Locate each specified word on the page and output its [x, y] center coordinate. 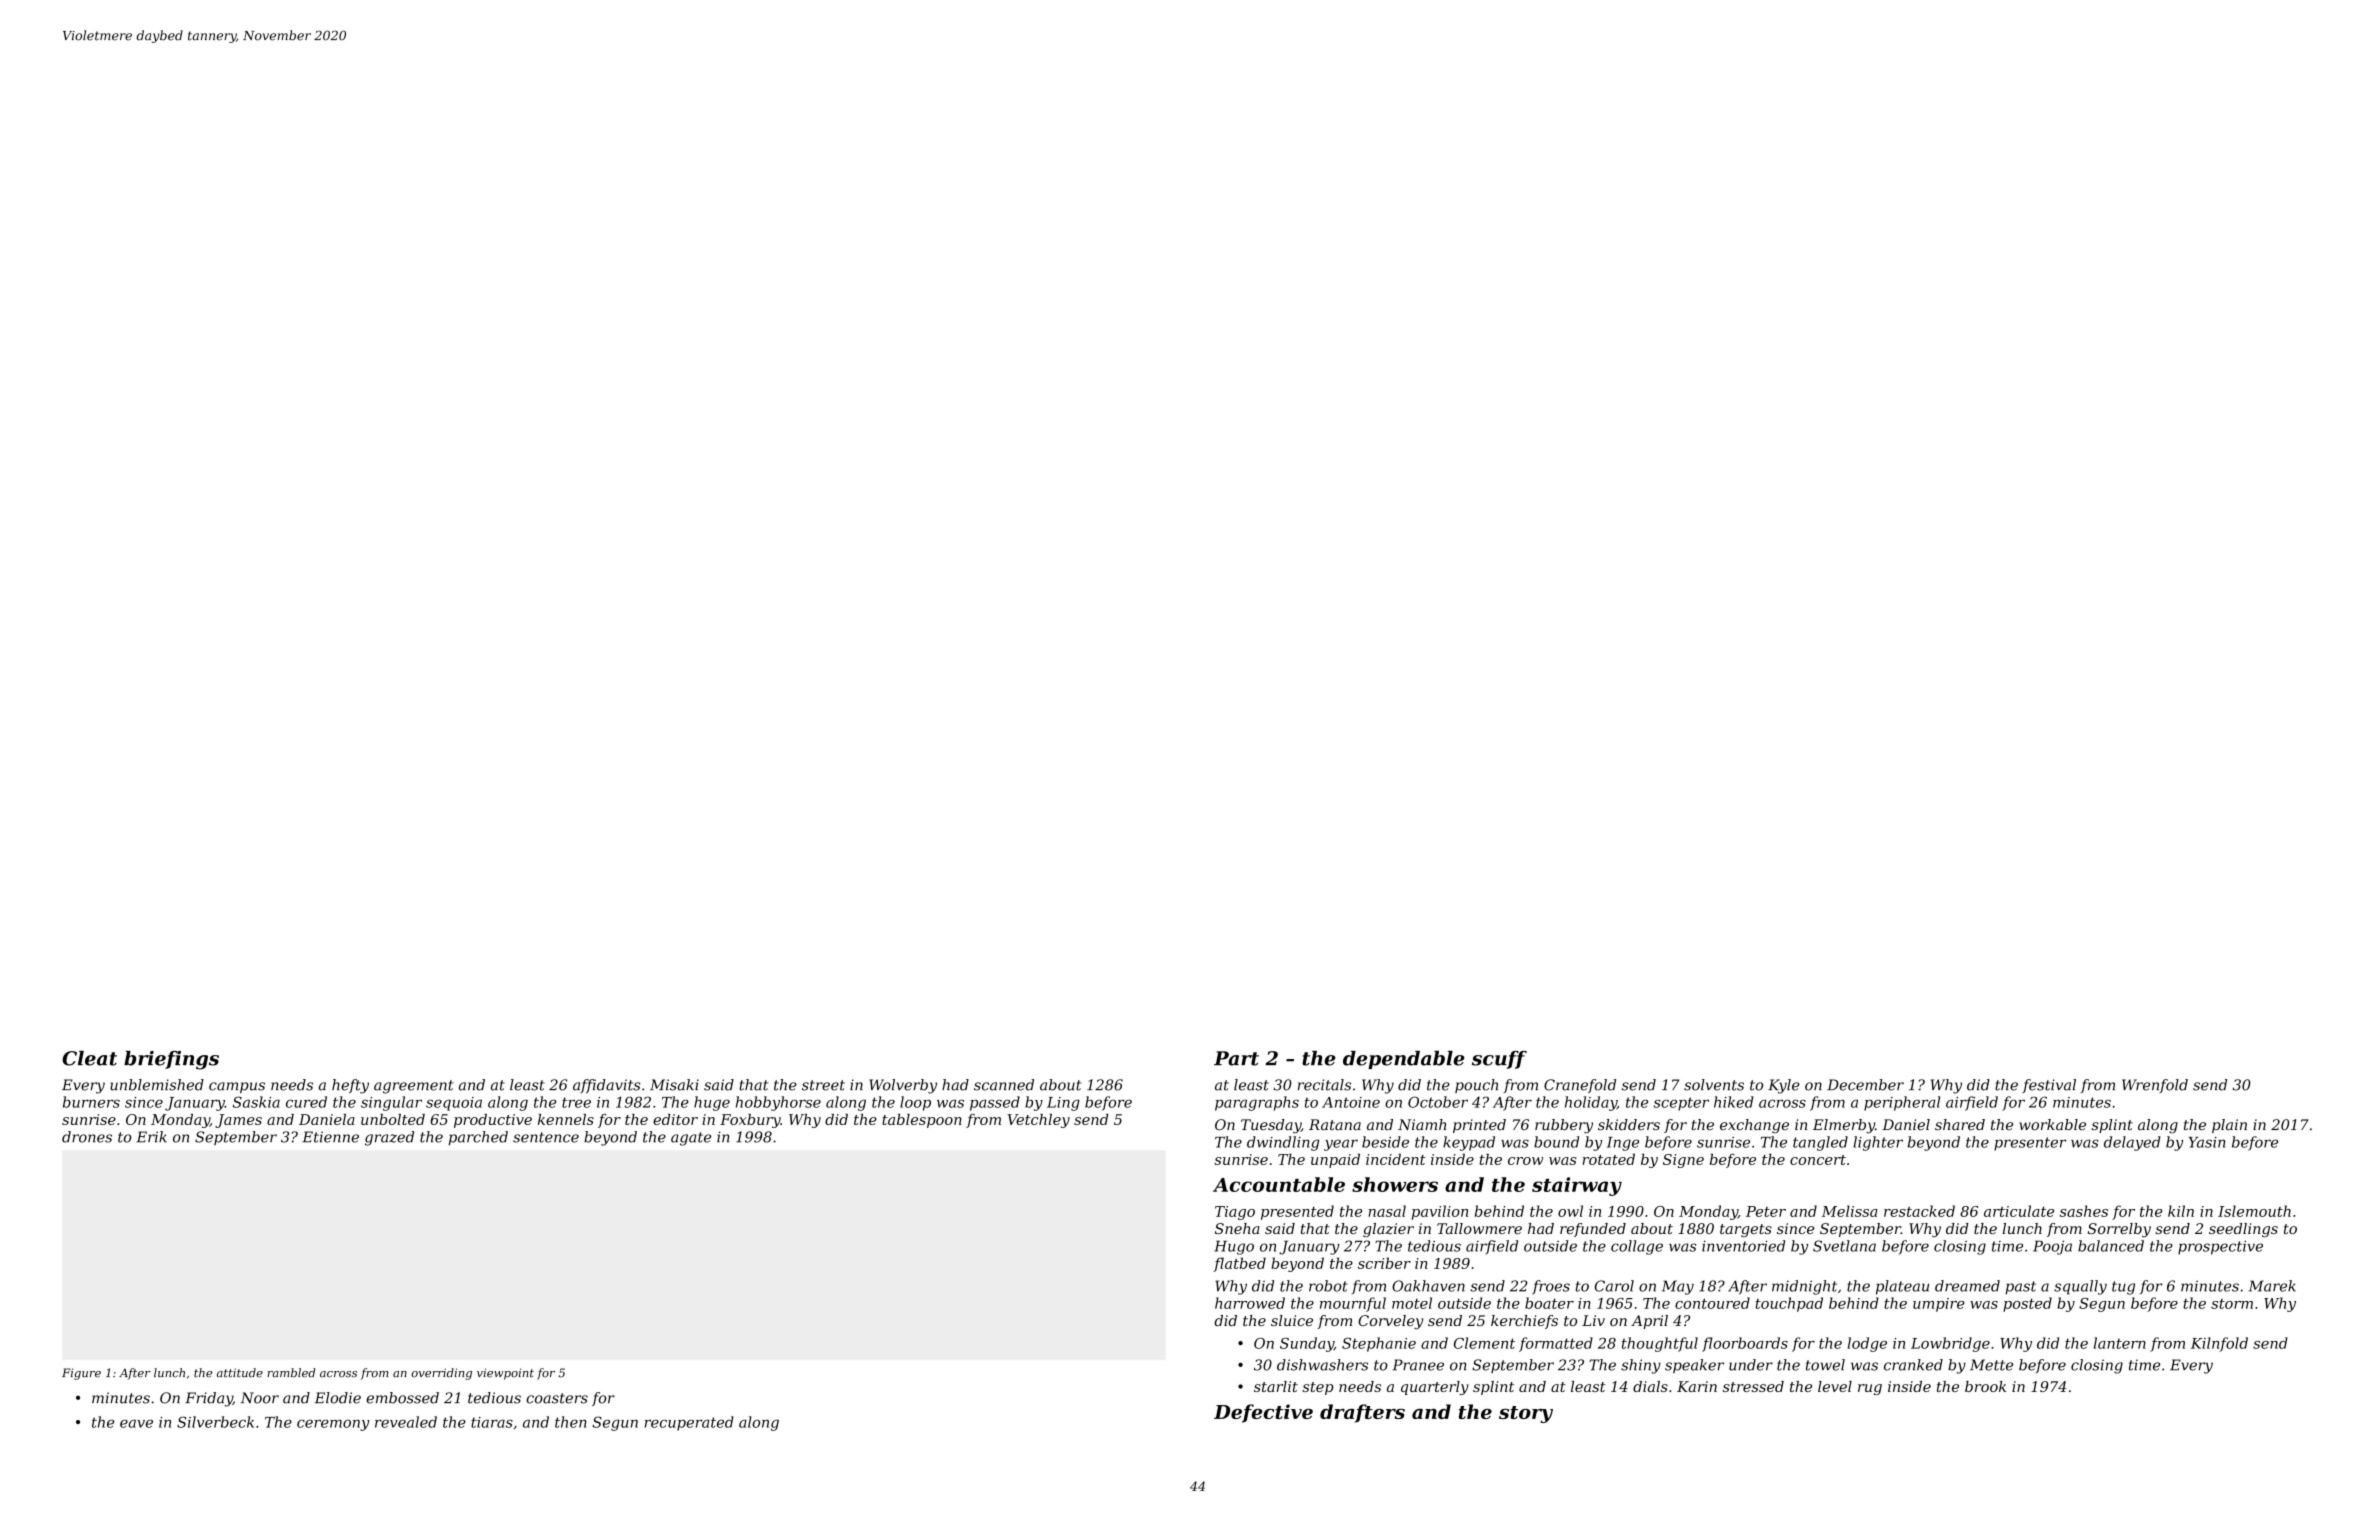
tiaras [492, 1422]
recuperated [689, 1423]
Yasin [2207, 1142]
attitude [240, 1373]
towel [1825, 1365]
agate [691, 1139]
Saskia [256, 1102]
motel [1412, 1303]
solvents [1714, 1085]
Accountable [1279, 1184]
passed [995, 1103]
